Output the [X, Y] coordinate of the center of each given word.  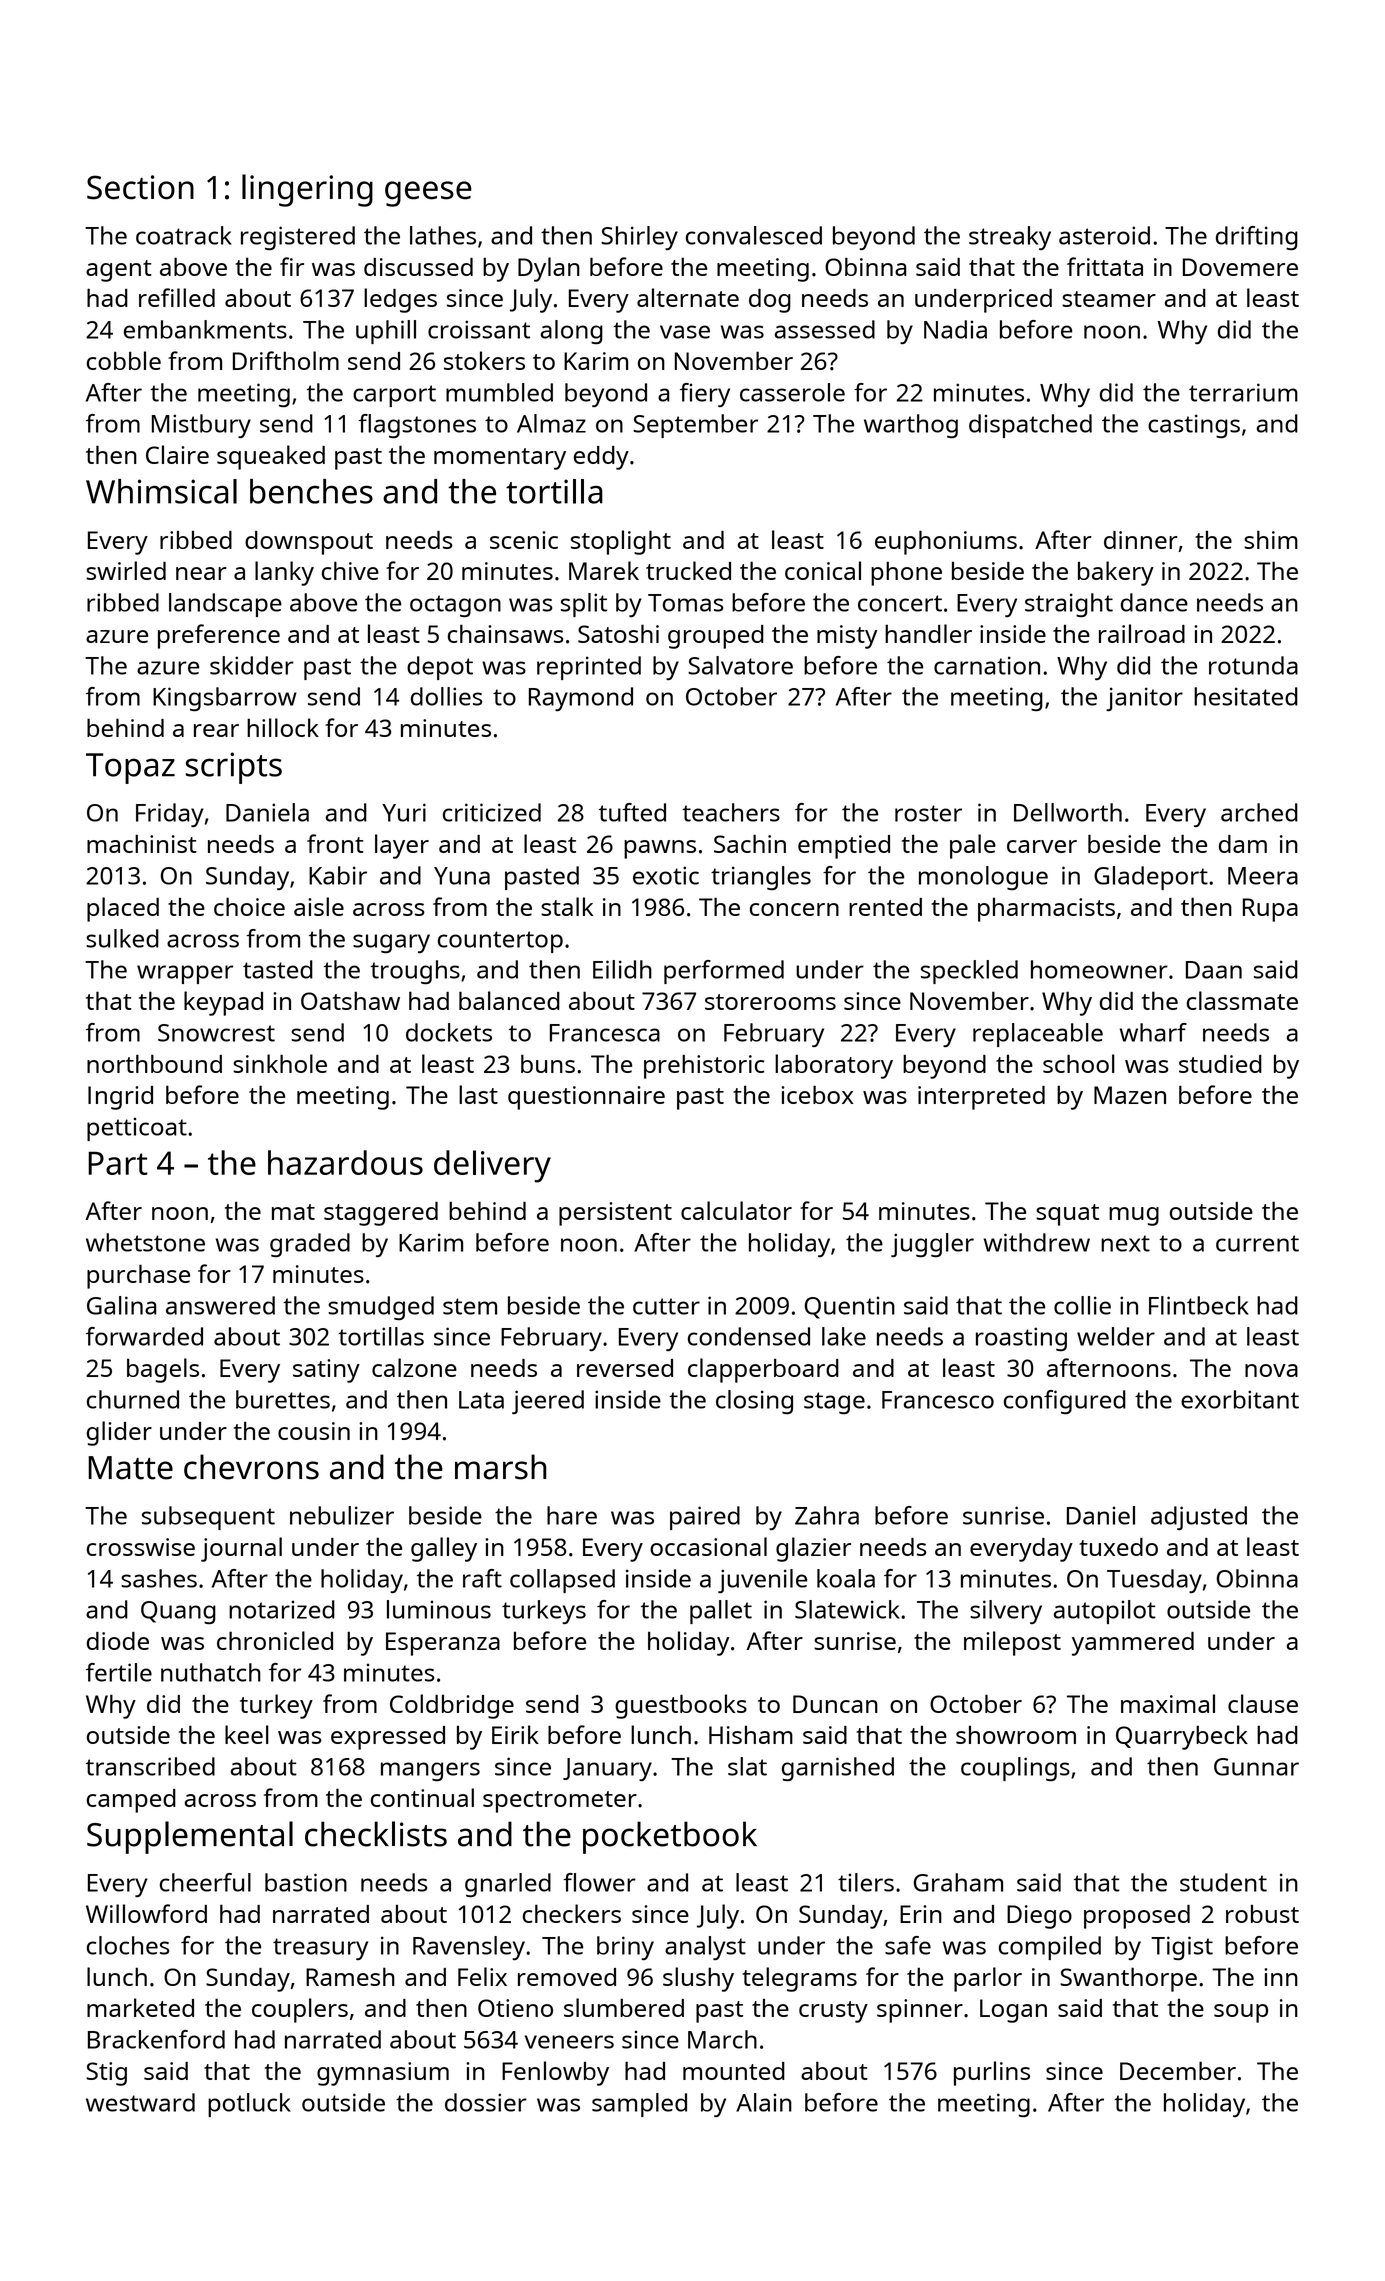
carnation [987, 665]
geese [428, 194]
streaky [1010, 238]
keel [247, 1734]
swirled [126, 570]
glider [119, 1433]
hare [572, 1515]
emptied [844, 847]
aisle [319, 906]
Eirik [515, 1734]
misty [847, 637]
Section [140, 187]
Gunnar [1256, 1767]
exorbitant [1240, 1399]
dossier [486, 2102]
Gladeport [1151, 878]
